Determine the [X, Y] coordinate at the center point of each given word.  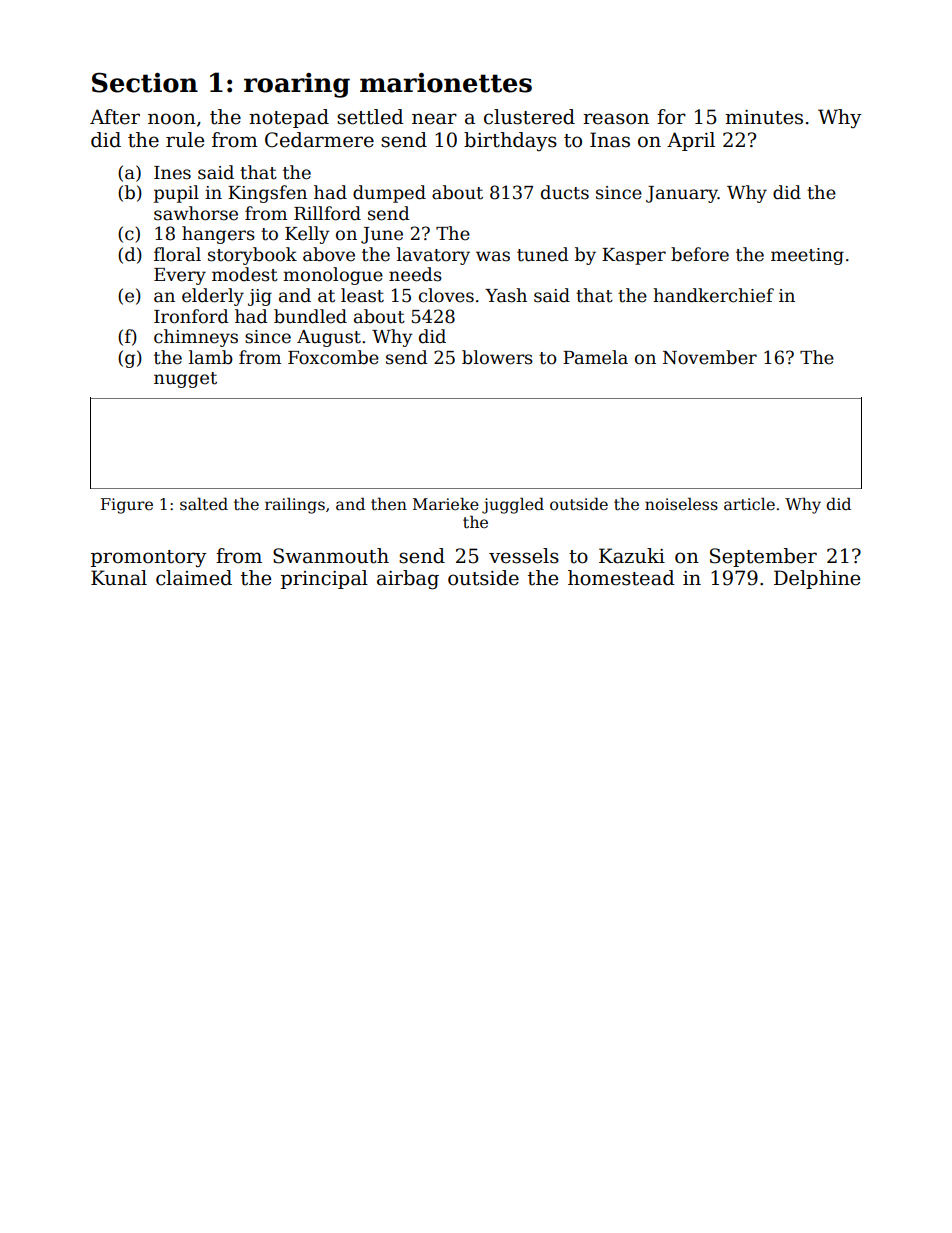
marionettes [446, 83]
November [710, 357]
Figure [127, 506]
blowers [497, 357]
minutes [764, 117]
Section [145, 82]
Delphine [817, 579]
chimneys [196, 338]
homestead [621, 578]
